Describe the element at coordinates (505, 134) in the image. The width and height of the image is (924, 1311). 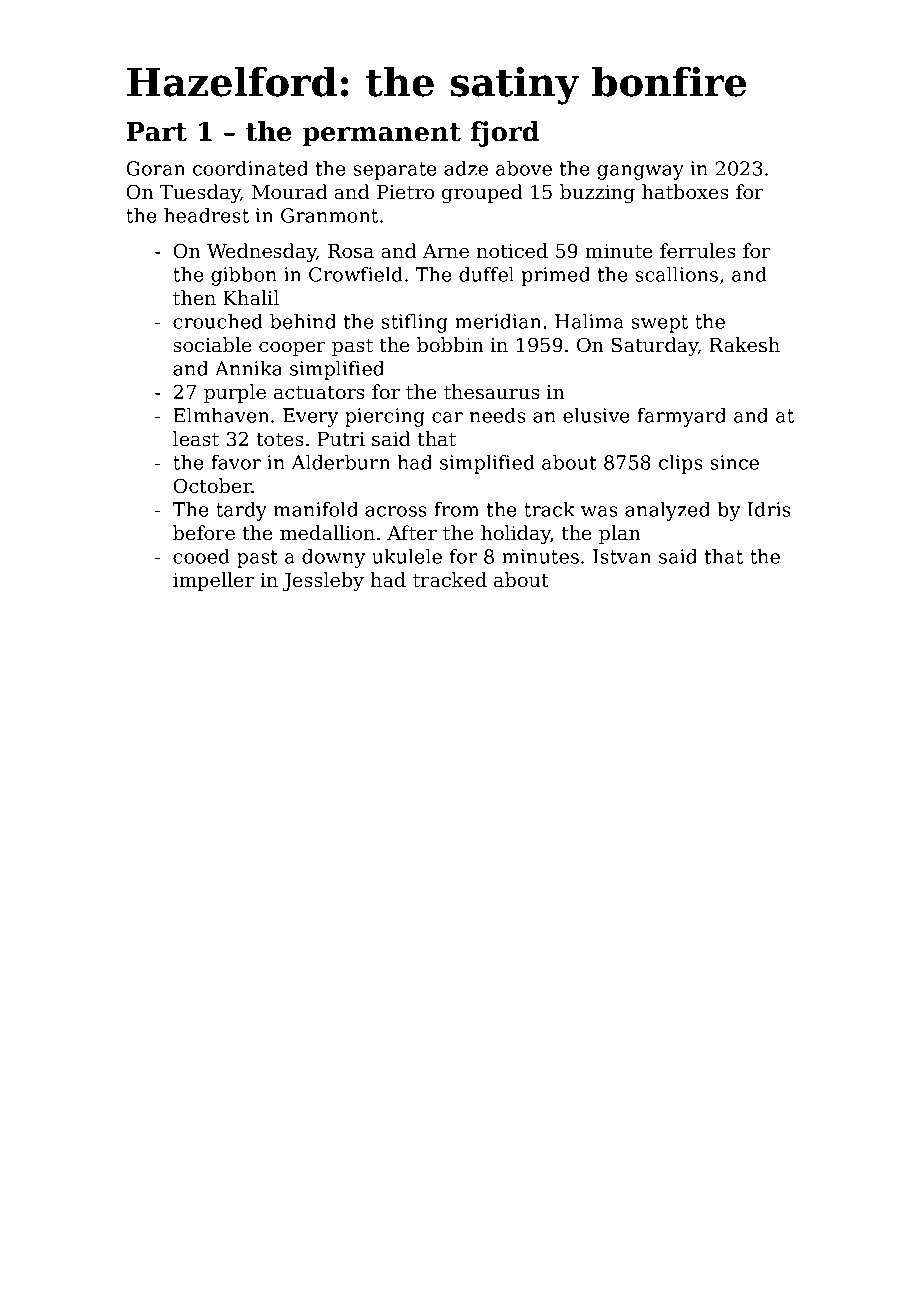
I see `fjord` at that location.
